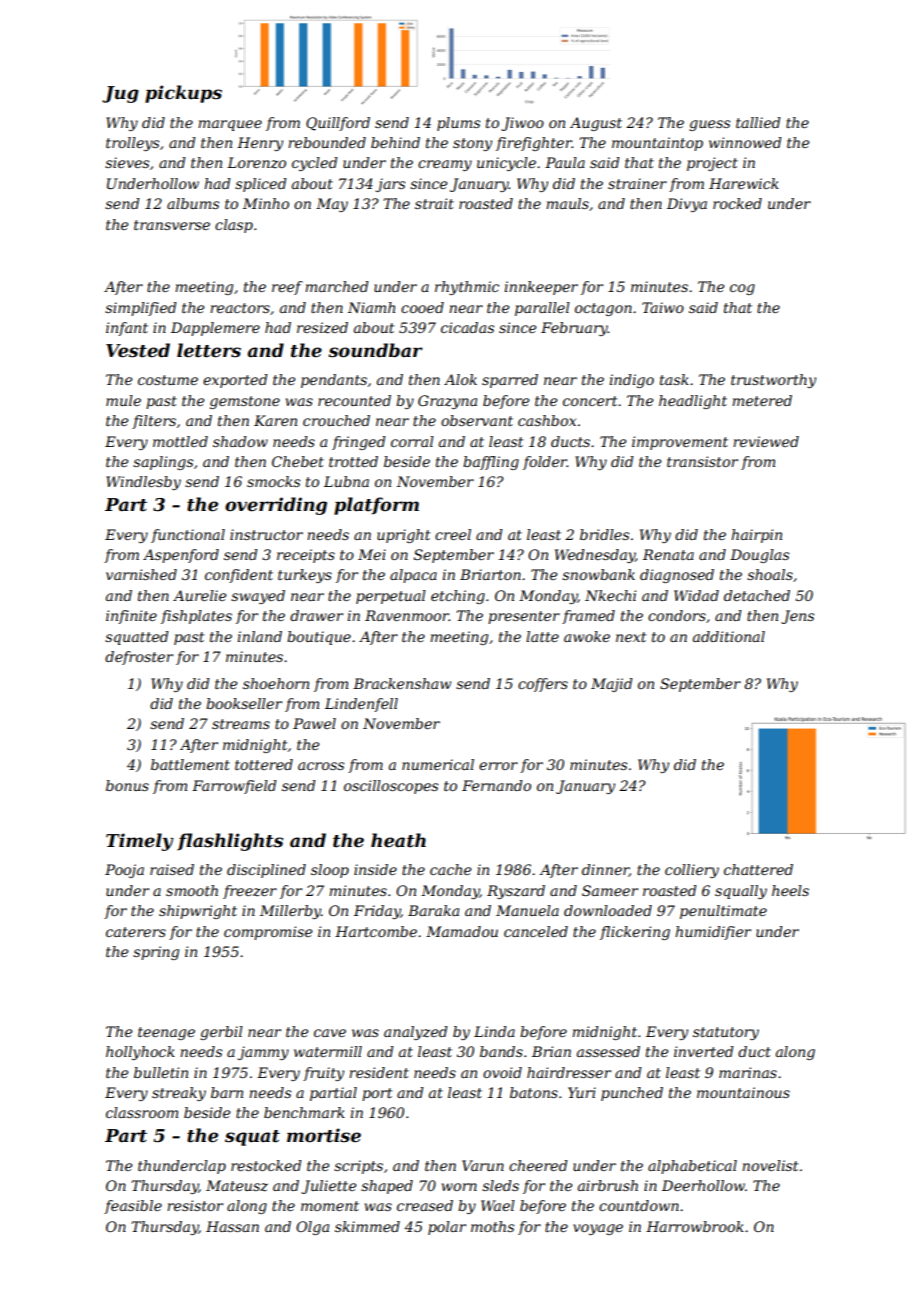 The image size is (924, 1308). What do you see at coordinates (329, 1187) in the image?
I see `Juliette` at bounding box center [329, 1187].
